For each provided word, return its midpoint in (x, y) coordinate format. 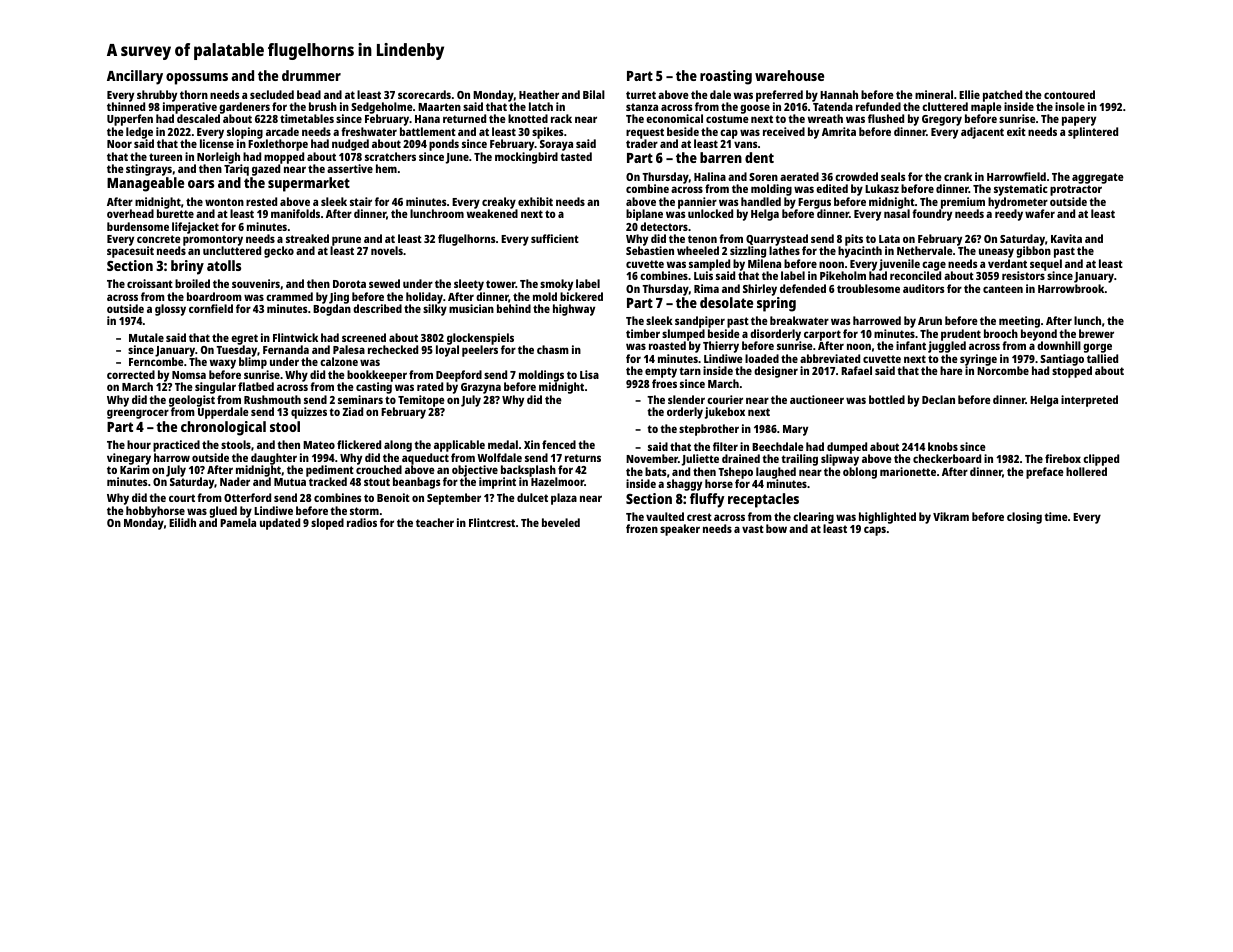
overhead (130, 213)
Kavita (1066, 238)
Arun (930, 321)
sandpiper (700, 322)
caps (875, 531)
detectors (664, 226)
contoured (1069, 94)
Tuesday (236, 351)
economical (674, 118)
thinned (126, 106)
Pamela (238, 523)
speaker (680, 530)
